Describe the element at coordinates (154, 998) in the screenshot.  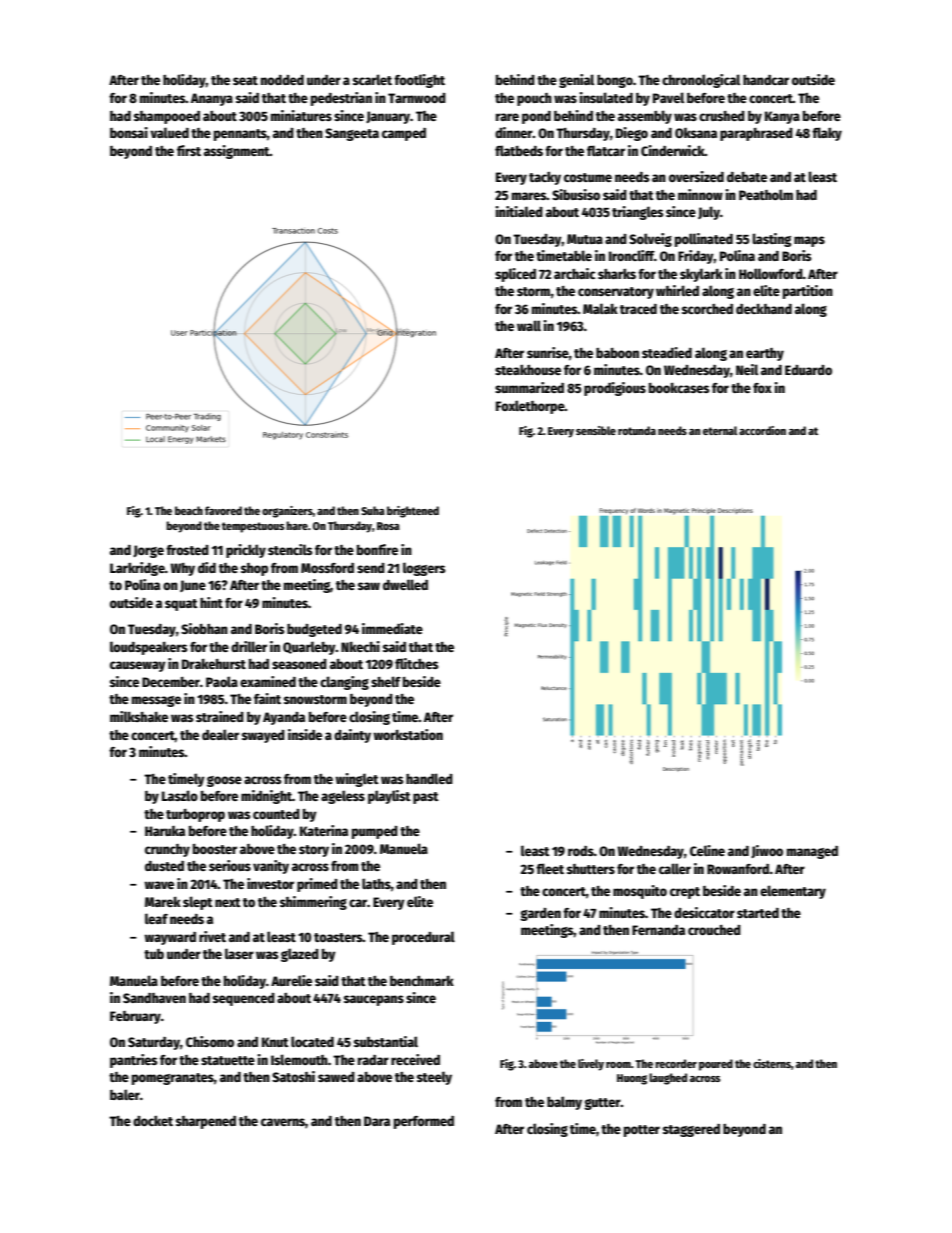
I see `Sandhaven` at that location.
